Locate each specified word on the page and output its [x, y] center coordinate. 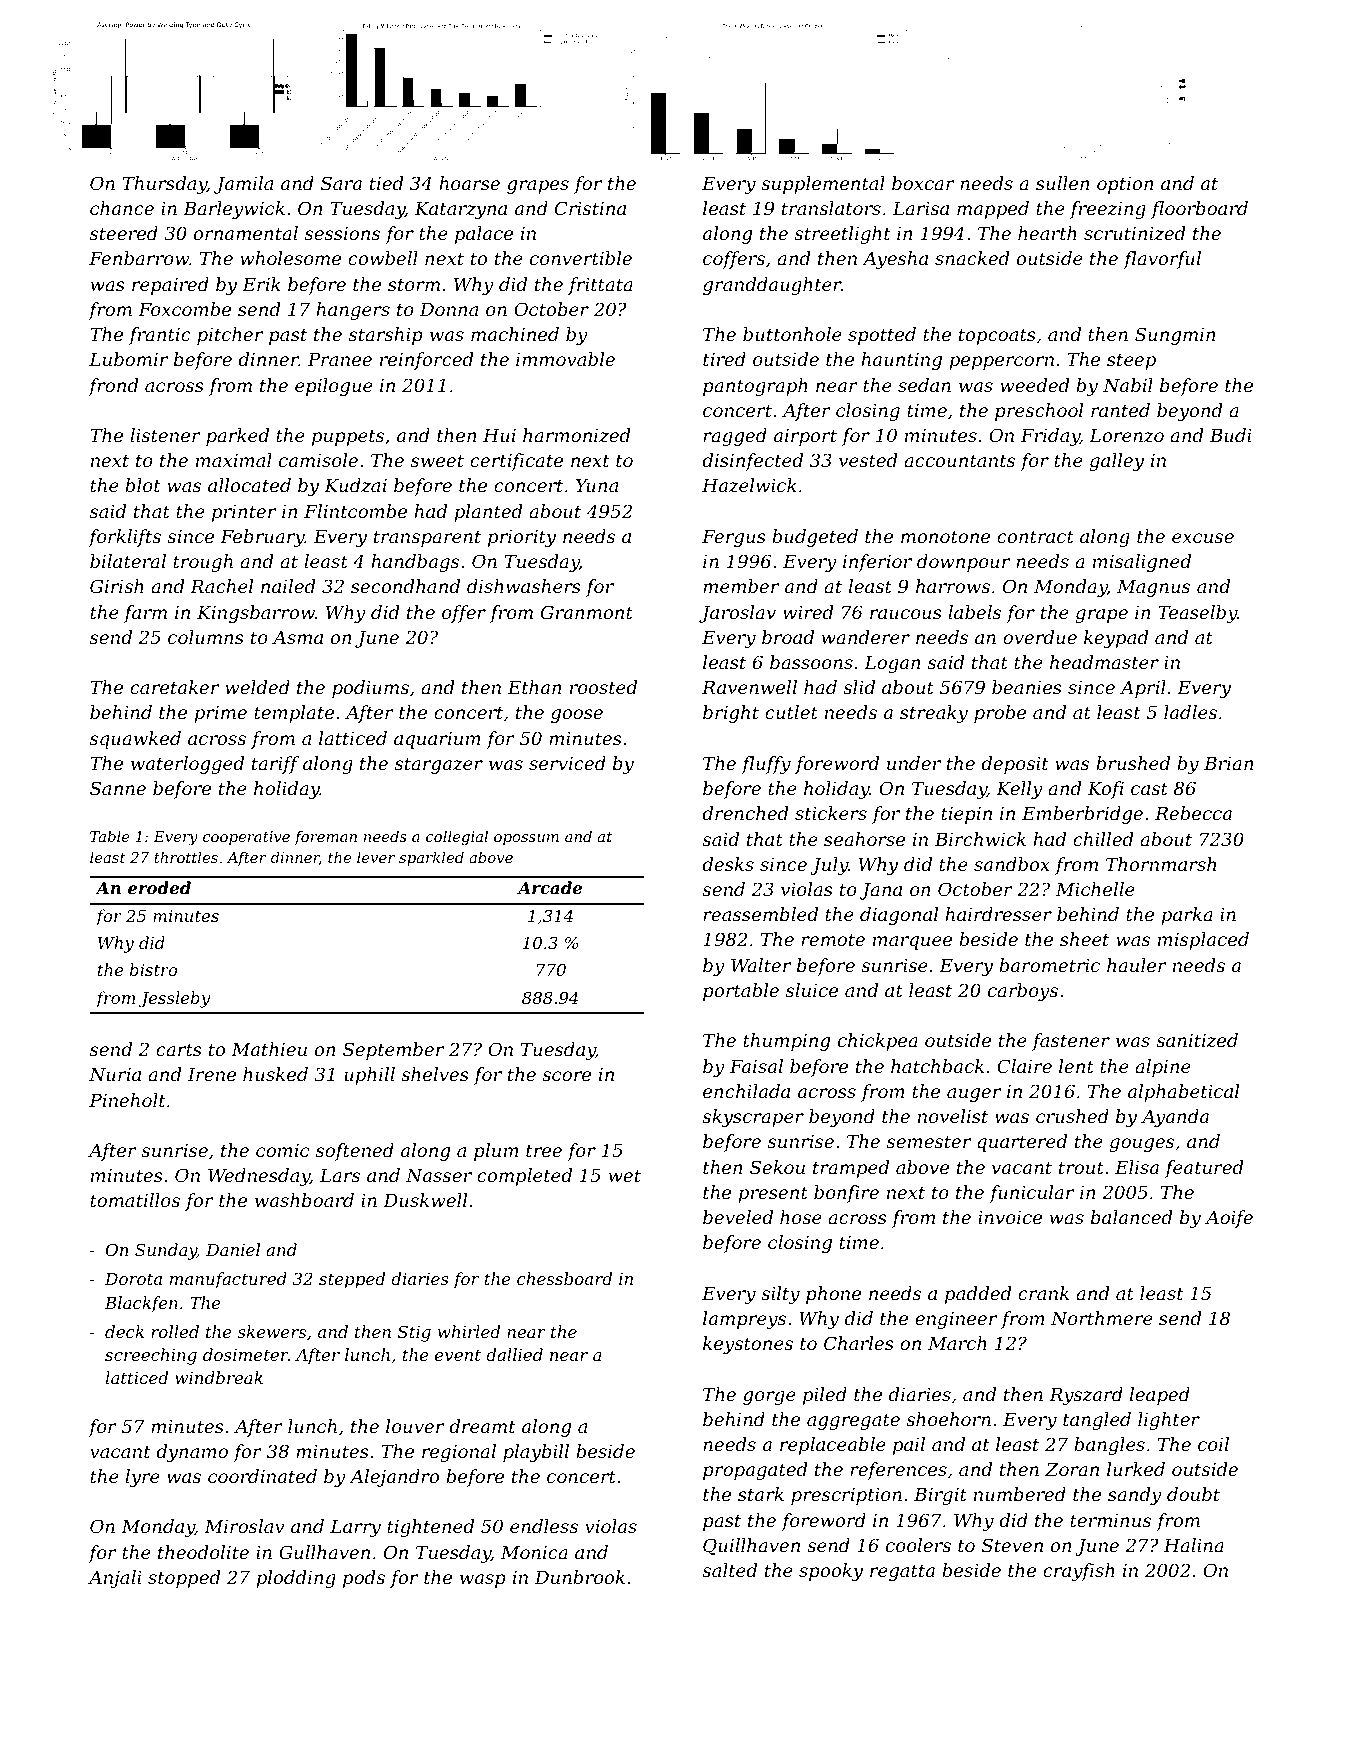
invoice [1010, 1217]
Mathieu [269, 1049]
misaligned [1142, 563]
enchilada [746, 1091]
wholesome [290, 258]
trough [203, 563]
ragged [735, 437]
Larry [355, 1528]
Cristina [590, 208]
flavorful [1162, 260]
